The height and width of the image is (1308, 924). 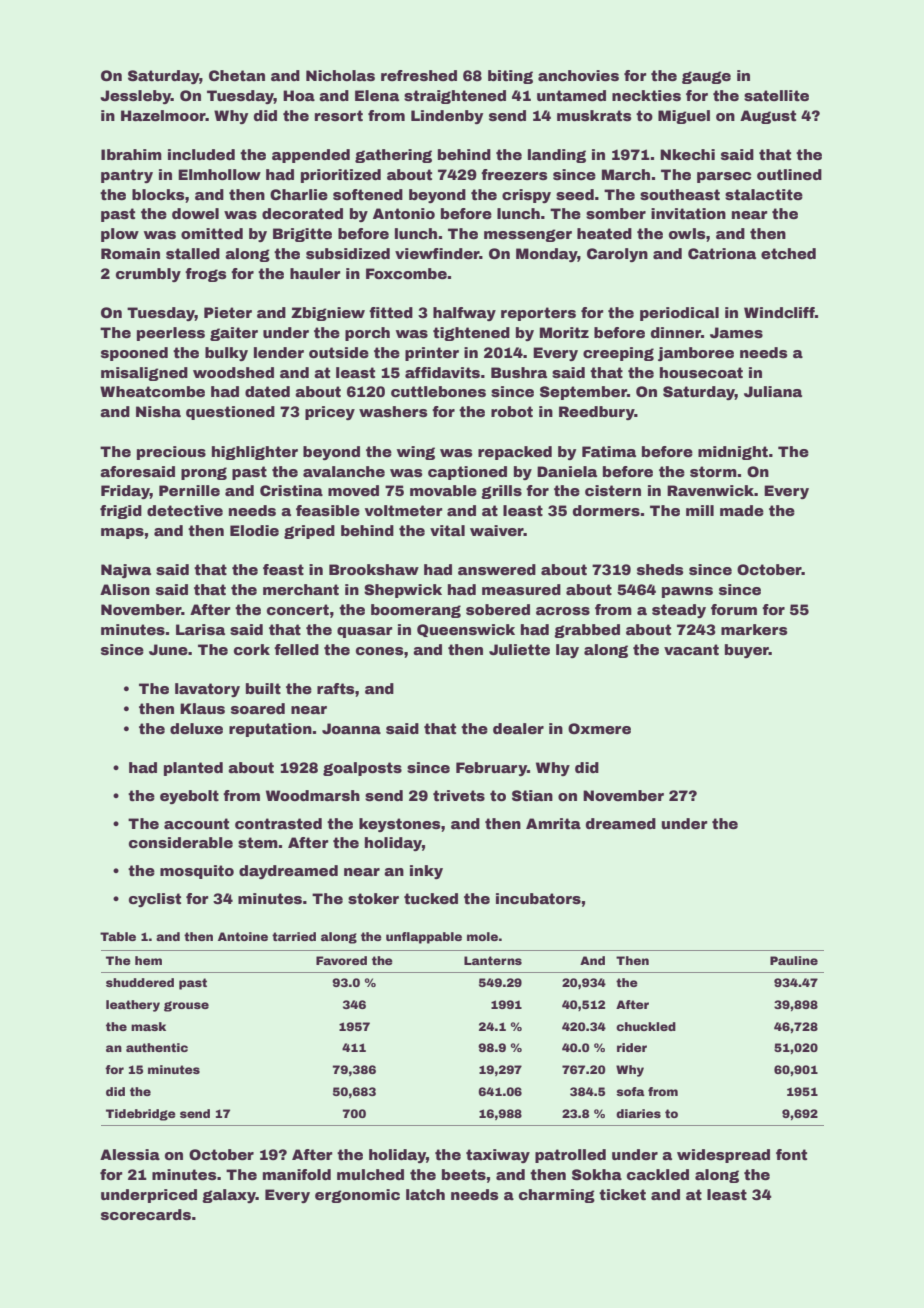 What do you see at coordinates (578, 75) in the image?
I see `anchovies` at bounding box center [578, 75].
